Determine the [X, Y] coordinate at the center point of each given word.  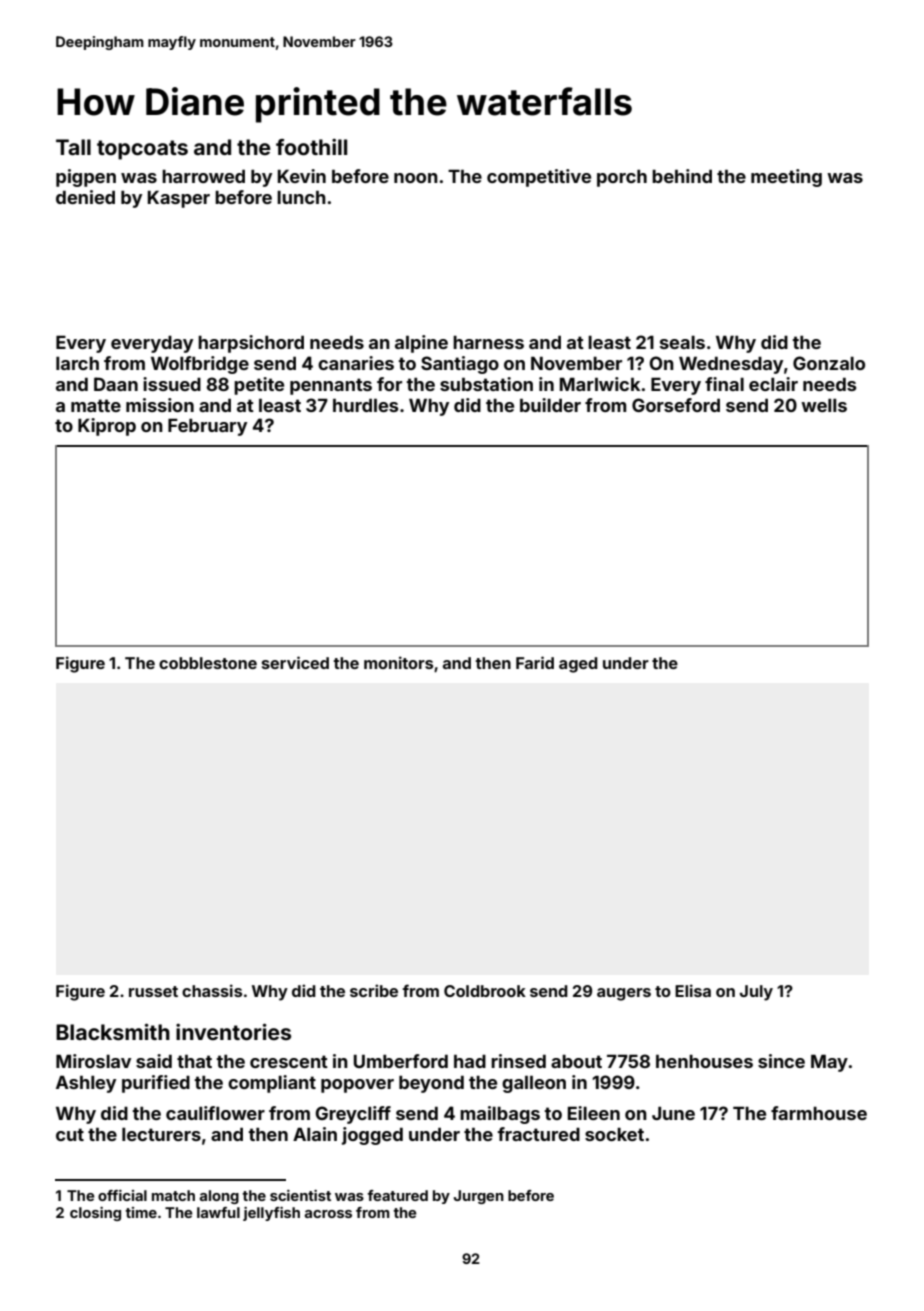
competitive [539, 178]
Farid [535, 662]
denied [85, 197]
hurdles [365, 405]
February [207, 427]
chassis [212, 990]
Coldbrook [485, 991]
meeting [786, 178]
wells [824, 405]
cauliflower [215, 1113]
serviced [295, 662]
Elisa [693, 990]
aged [578, 665]
